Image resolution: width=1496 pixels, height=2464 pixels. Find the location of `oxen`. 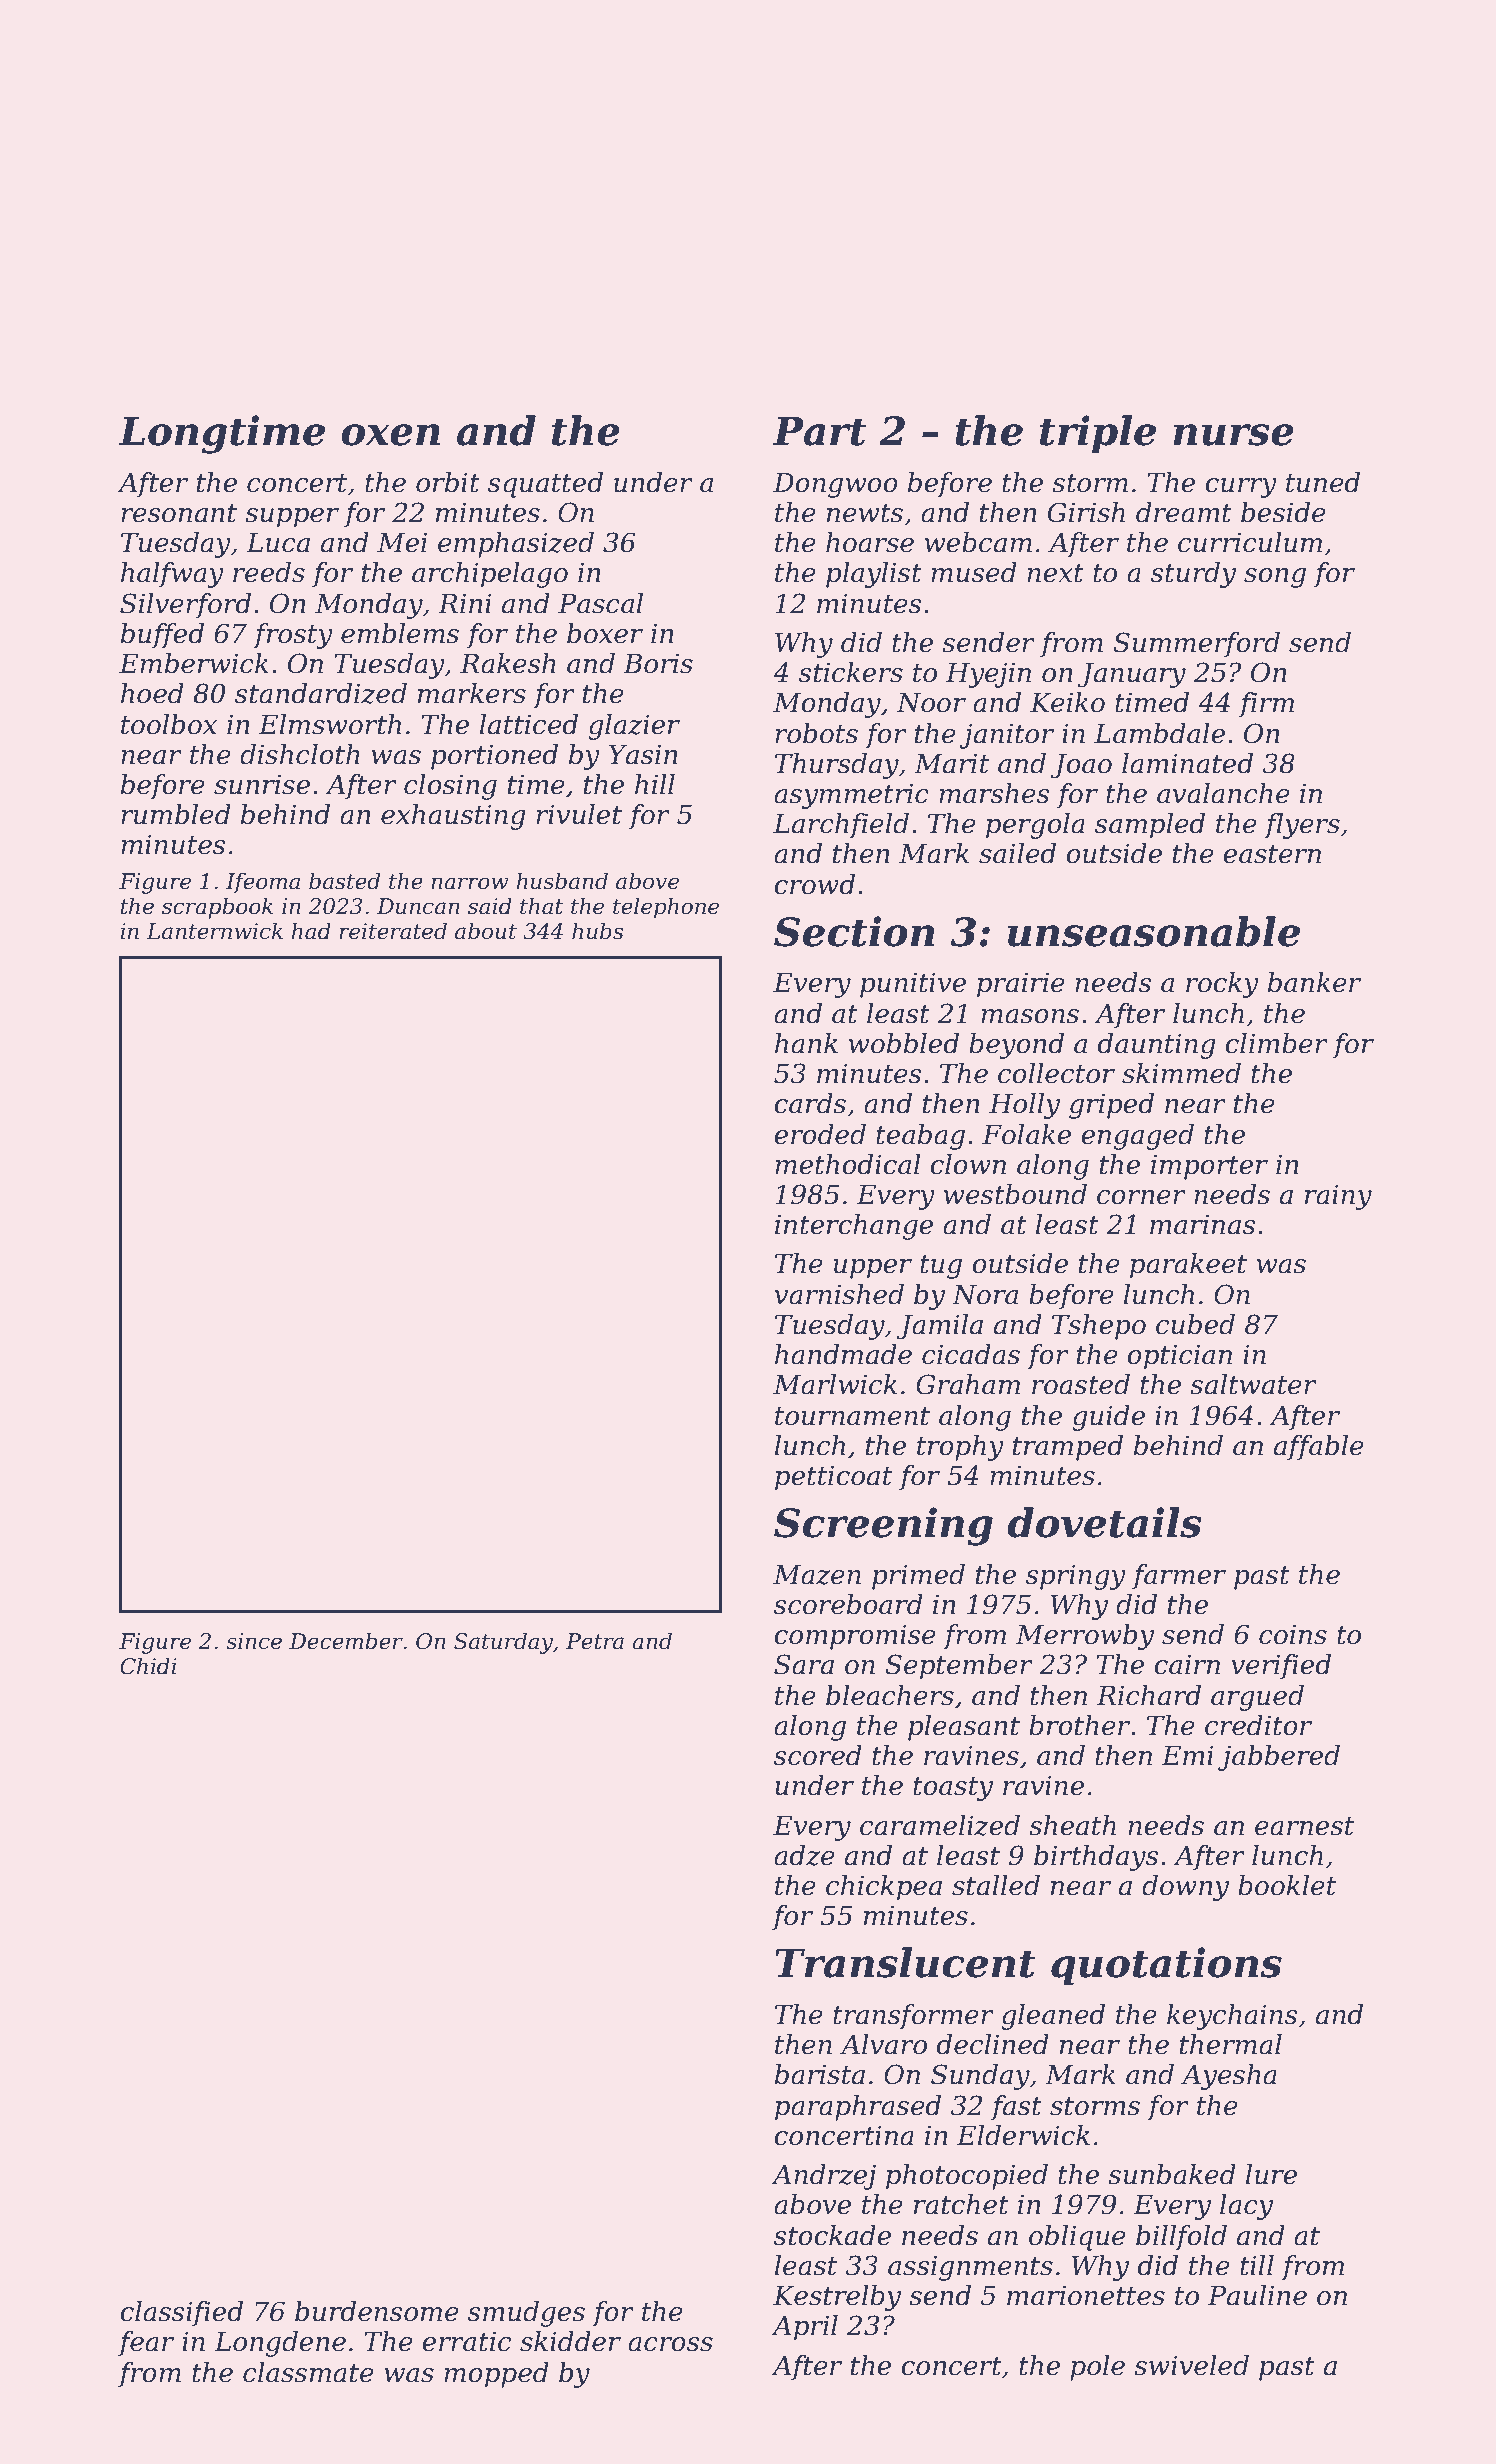

oxen is located at coordinates (390, 435).
